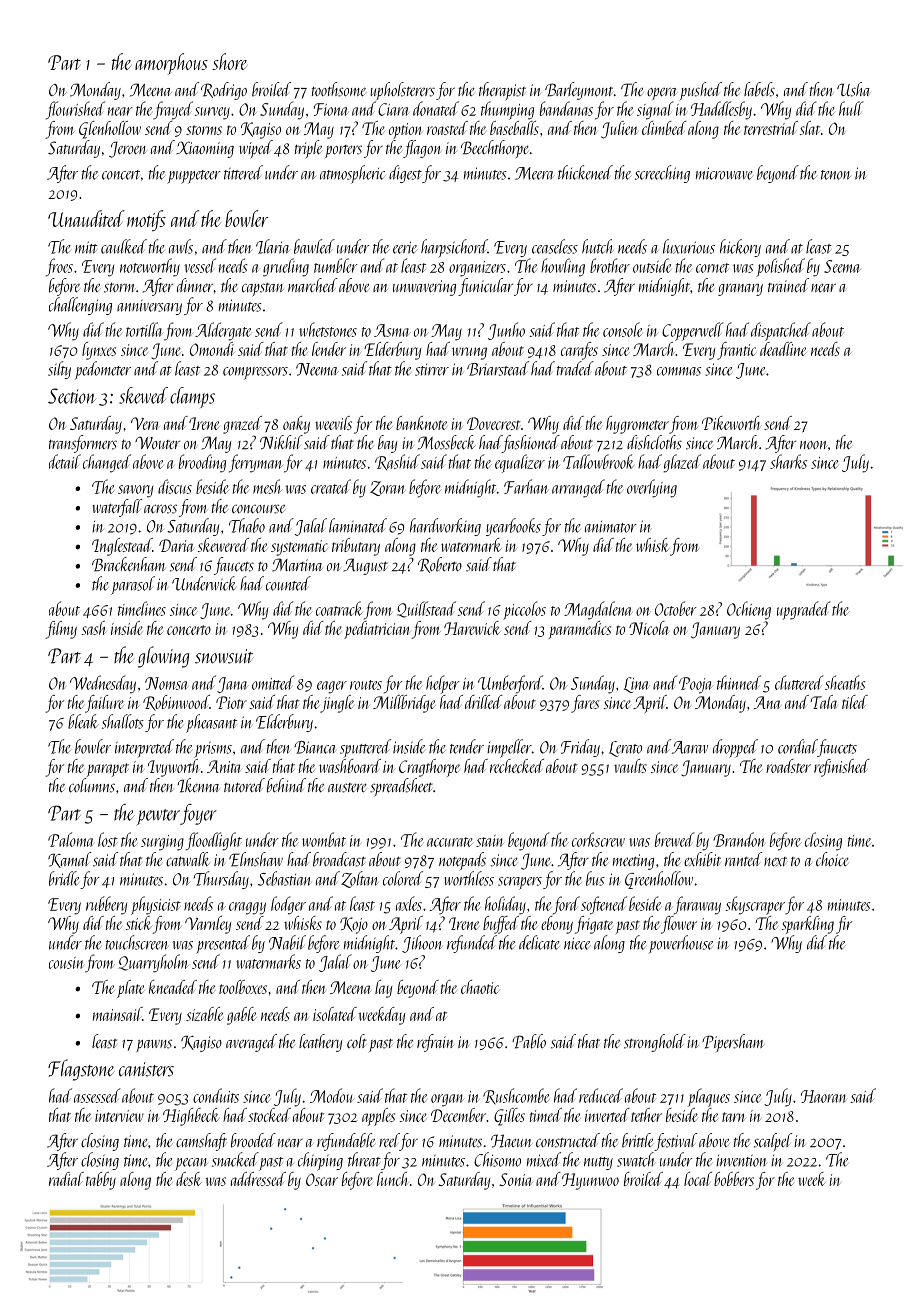 This document has width=924, height=1314. Describe the element at coordinates (783, 349) in the document. I see `deadline` at that location.
